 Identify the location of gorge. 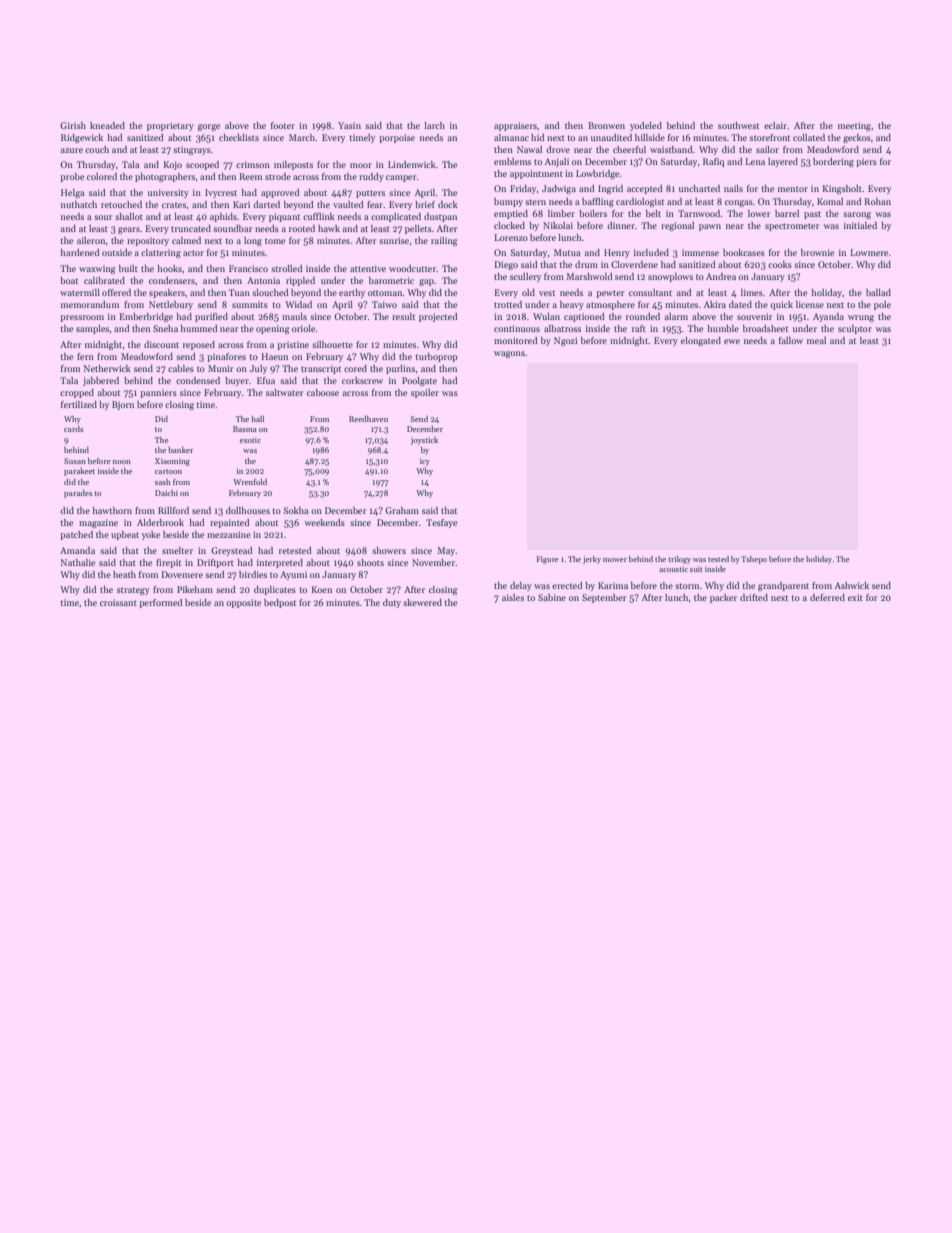
(209, 127).
